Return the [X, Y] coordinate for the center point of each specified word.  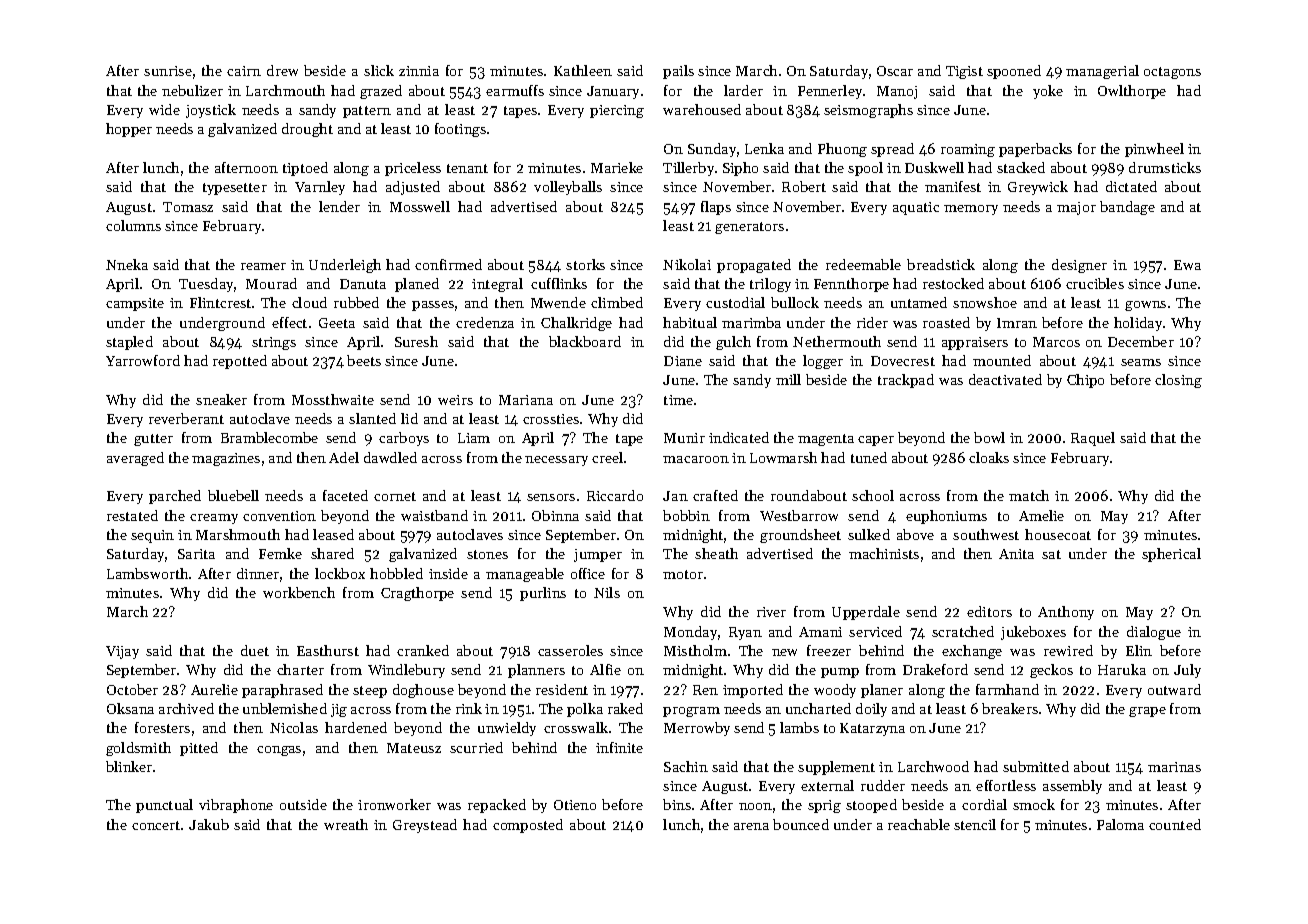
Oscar [895, 71]
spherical [1171, 555]
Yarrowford [143, 360]
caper [876, 441]
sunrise [168, 71]
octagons [1172, 73]
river [771, 612]
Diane [683, 361]
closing [1178, 381]
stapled [129, 343]
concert [156, 825]
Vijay [122, 652]
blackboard [585, 341]
